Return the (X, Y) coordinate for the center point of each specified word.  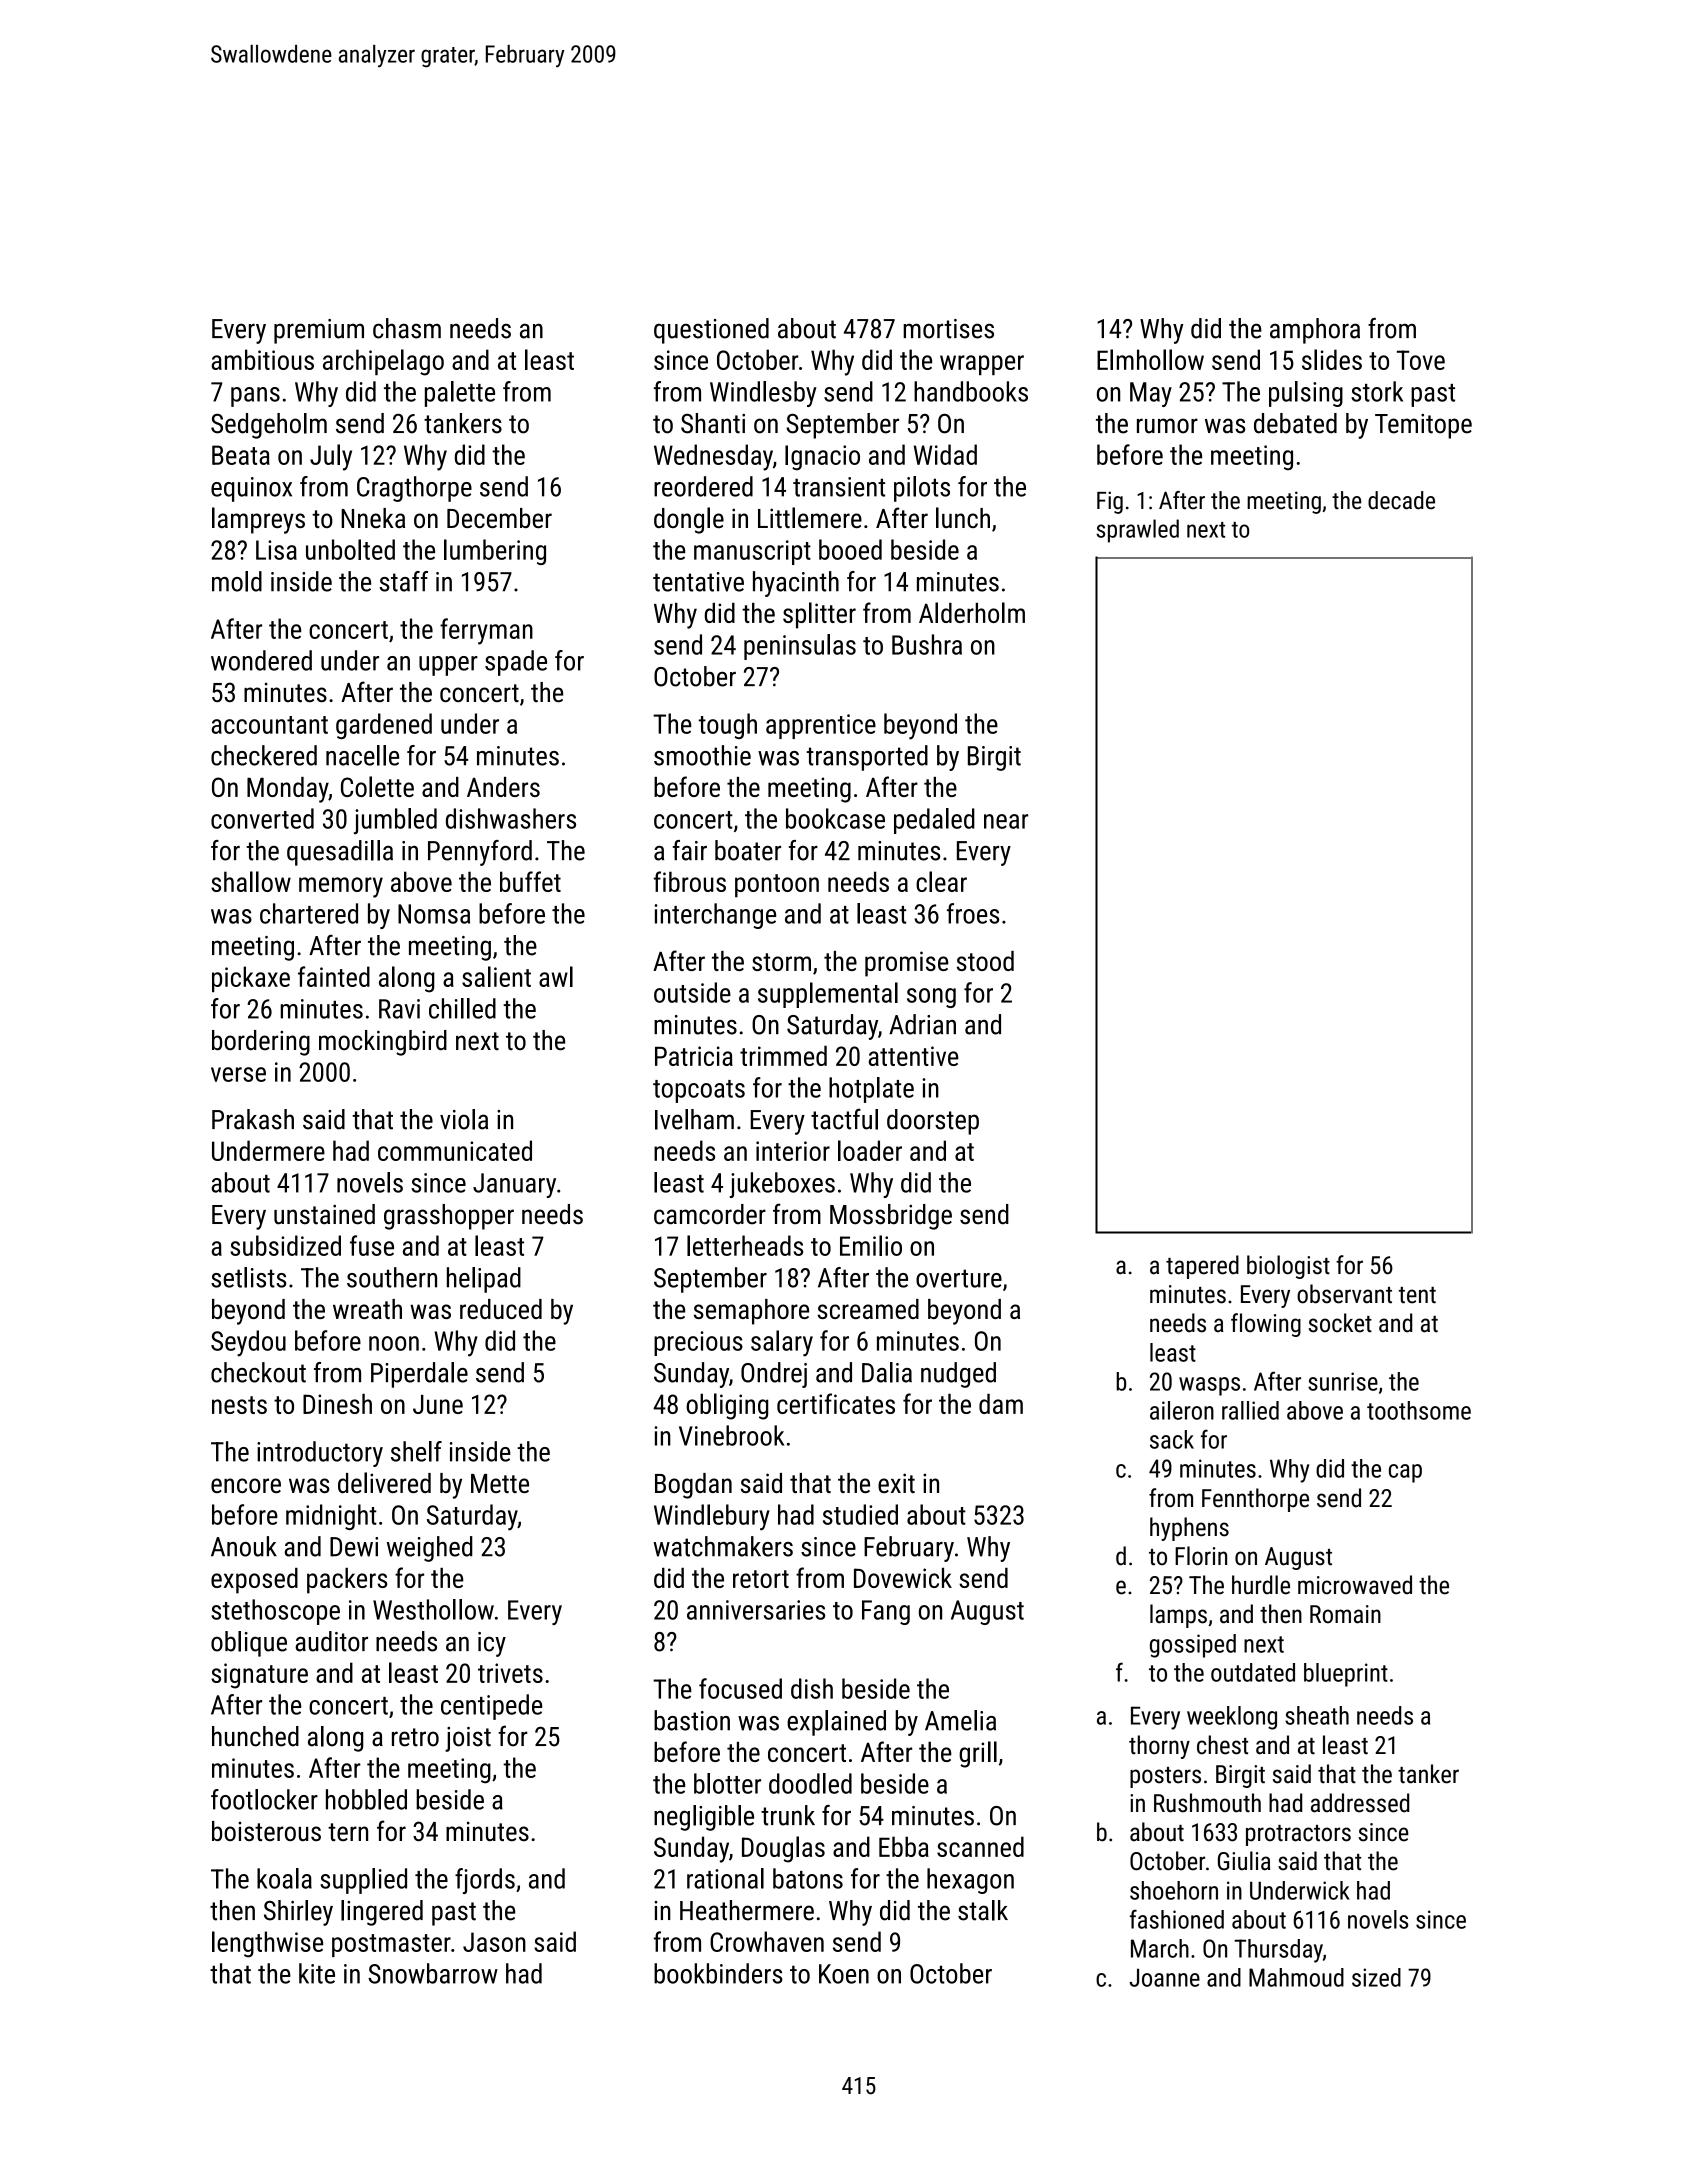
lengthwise (267, 1944)
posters (1165, 1777)
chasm (407, 328)
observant (1344, 1294)
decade (1401, 500)
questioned (711, 331)
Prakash (253, 1119)
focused (740, 1688)
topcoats (699, 1091)
